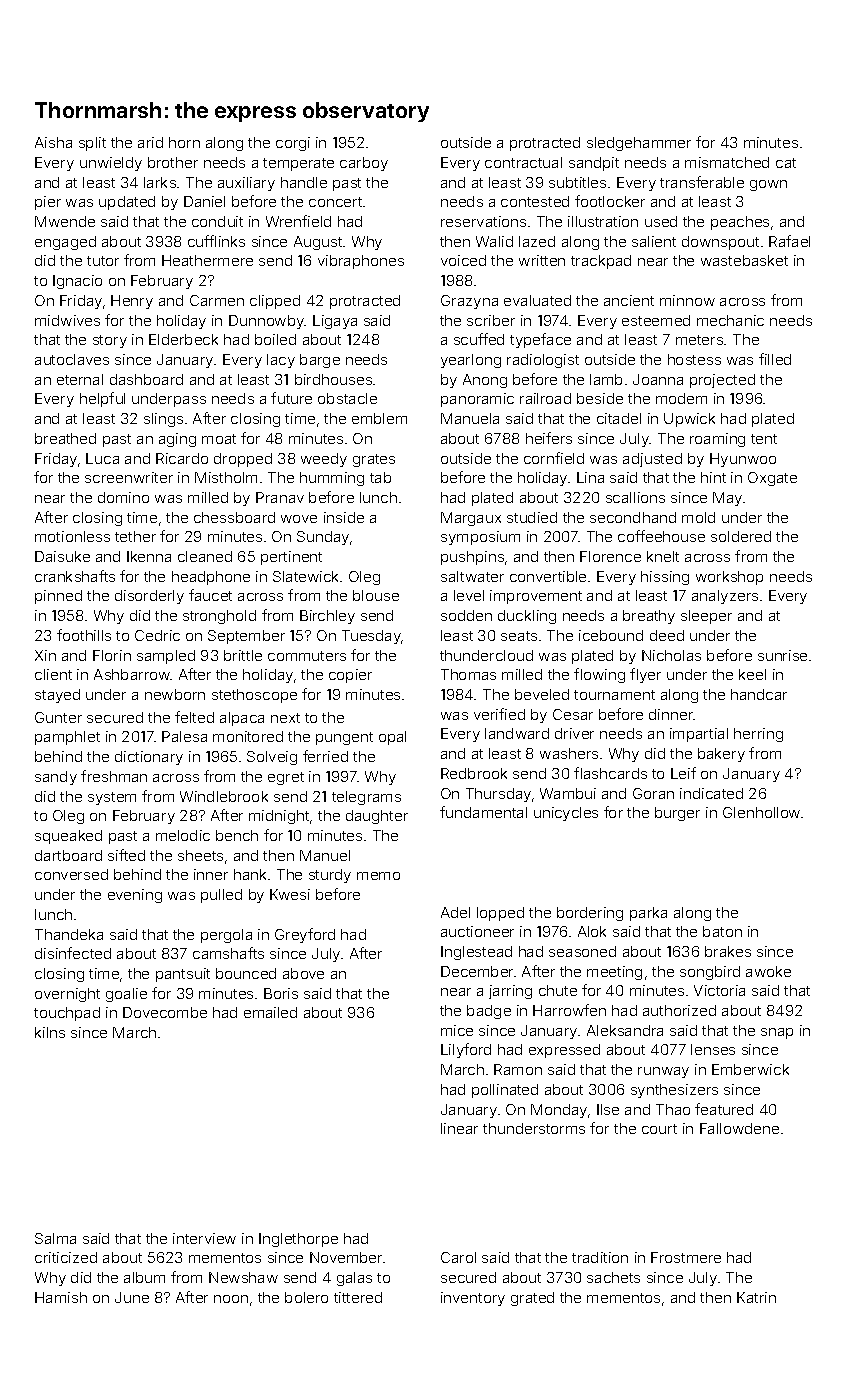  Describe the element at coordinates (324, 460) in the page. I see `weedy` at that location.
